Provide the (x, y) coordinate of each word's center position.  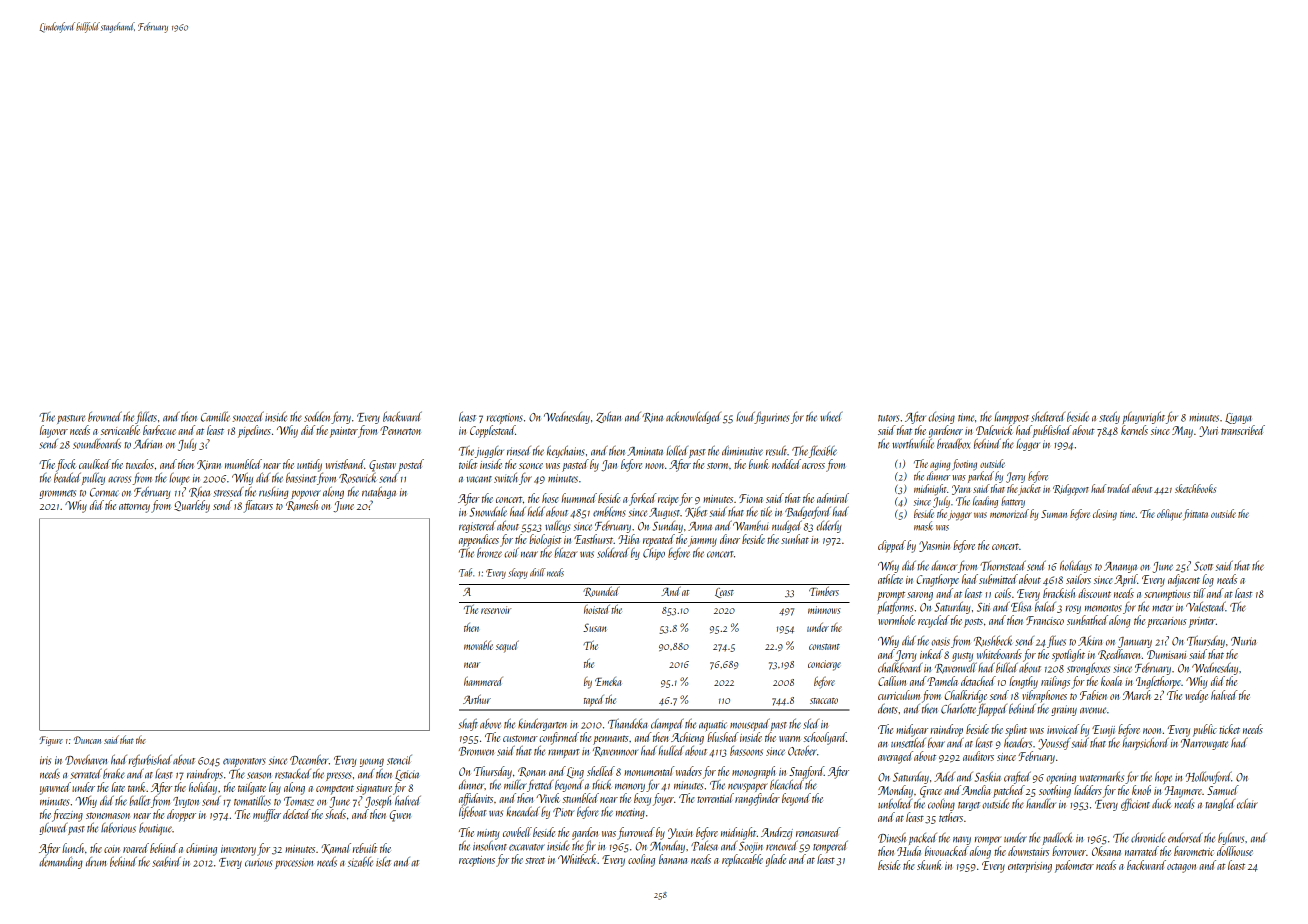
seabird (166, 862)
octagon (1181, 868)
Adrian (147, 444)
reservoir (496, 610)
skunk (929, 865)
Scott (1203, 566)
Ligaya (1238, 418)
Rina (652, 418)
